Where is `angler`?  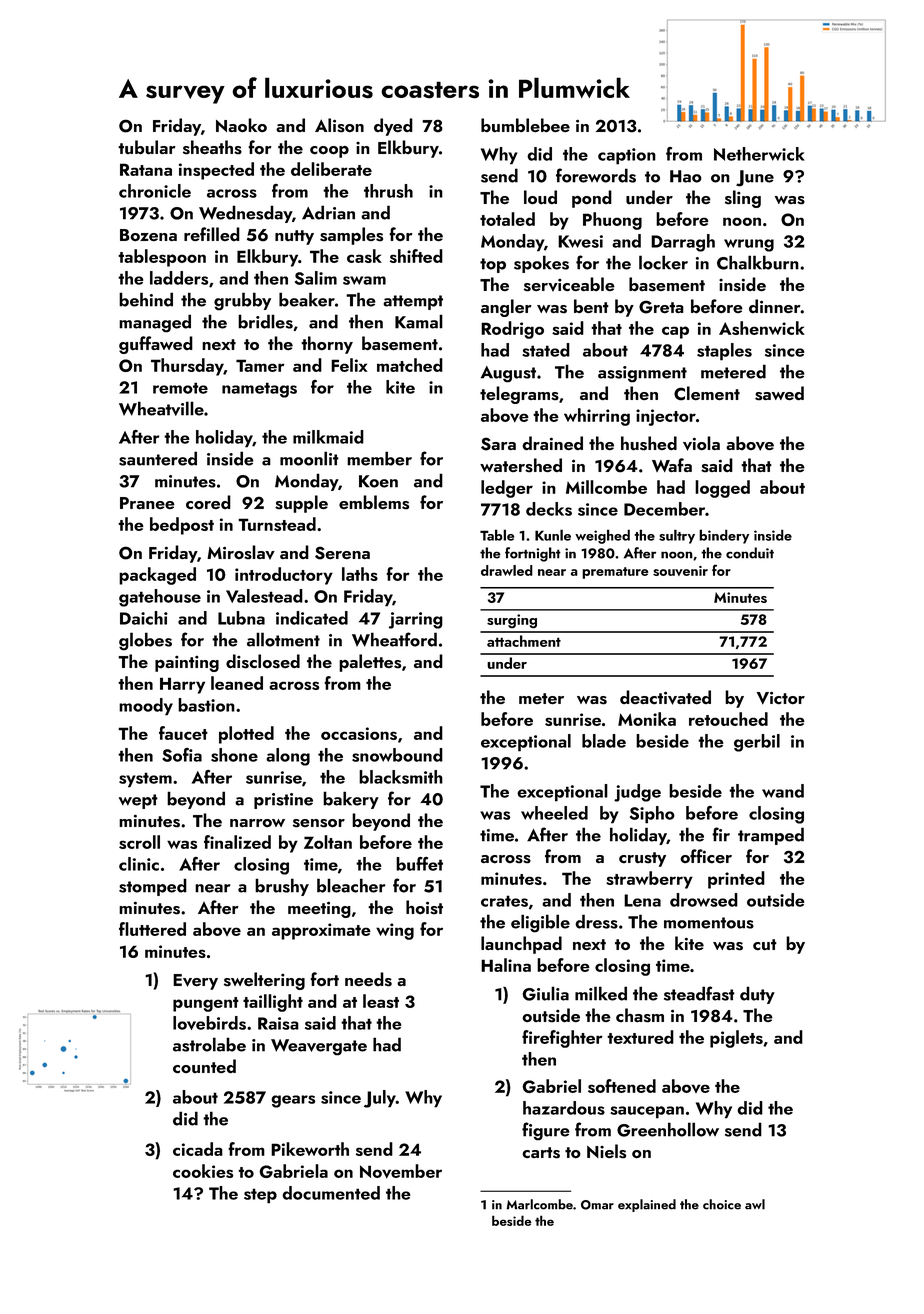
angler is located at coordinates (506, 308).
